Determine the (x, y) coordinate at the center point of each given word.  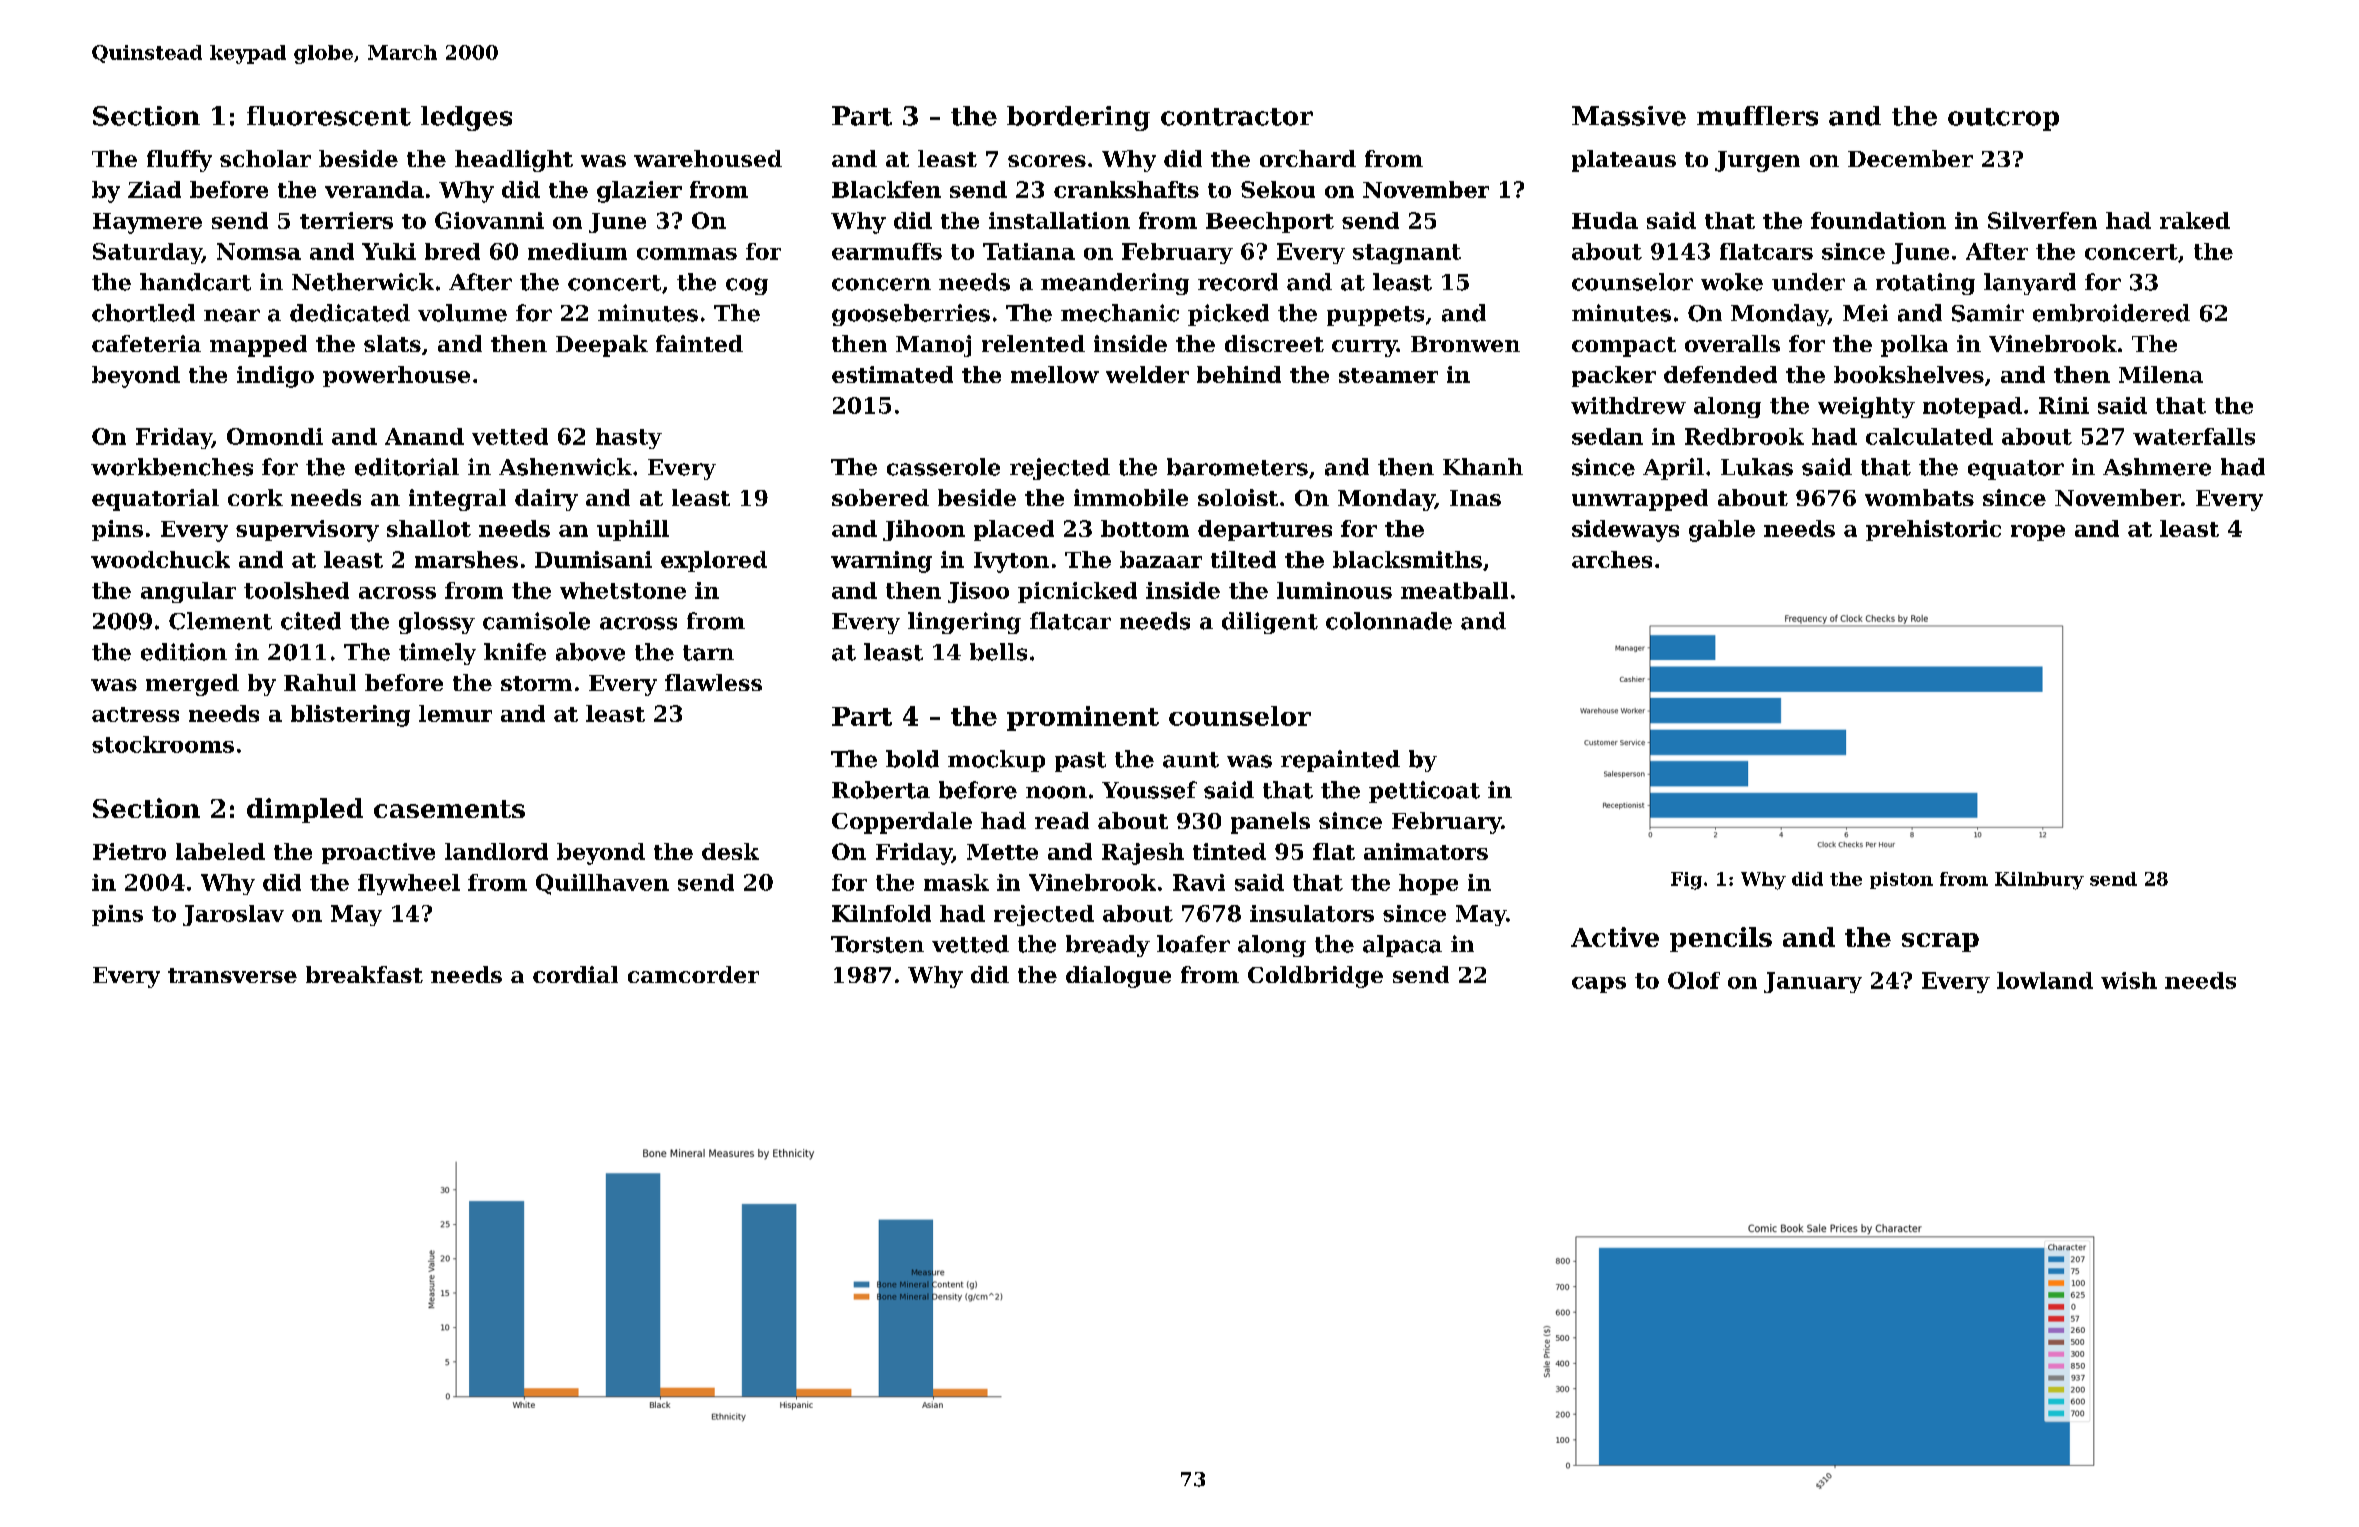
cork (255, 497)
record (1238, 282)
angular (188, 592)
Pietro (129, 851)
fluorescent (329, 116)
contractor (1237, 117)
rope (2038, 533)
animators (1426, 851)
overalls (1732, 343)
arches (1612, 559)
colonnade (1389, 621)
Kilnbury (2039, 881)
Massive (1629, 116)
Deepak (602, 346)
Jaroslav (233, 915)
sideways (1625, 531)
